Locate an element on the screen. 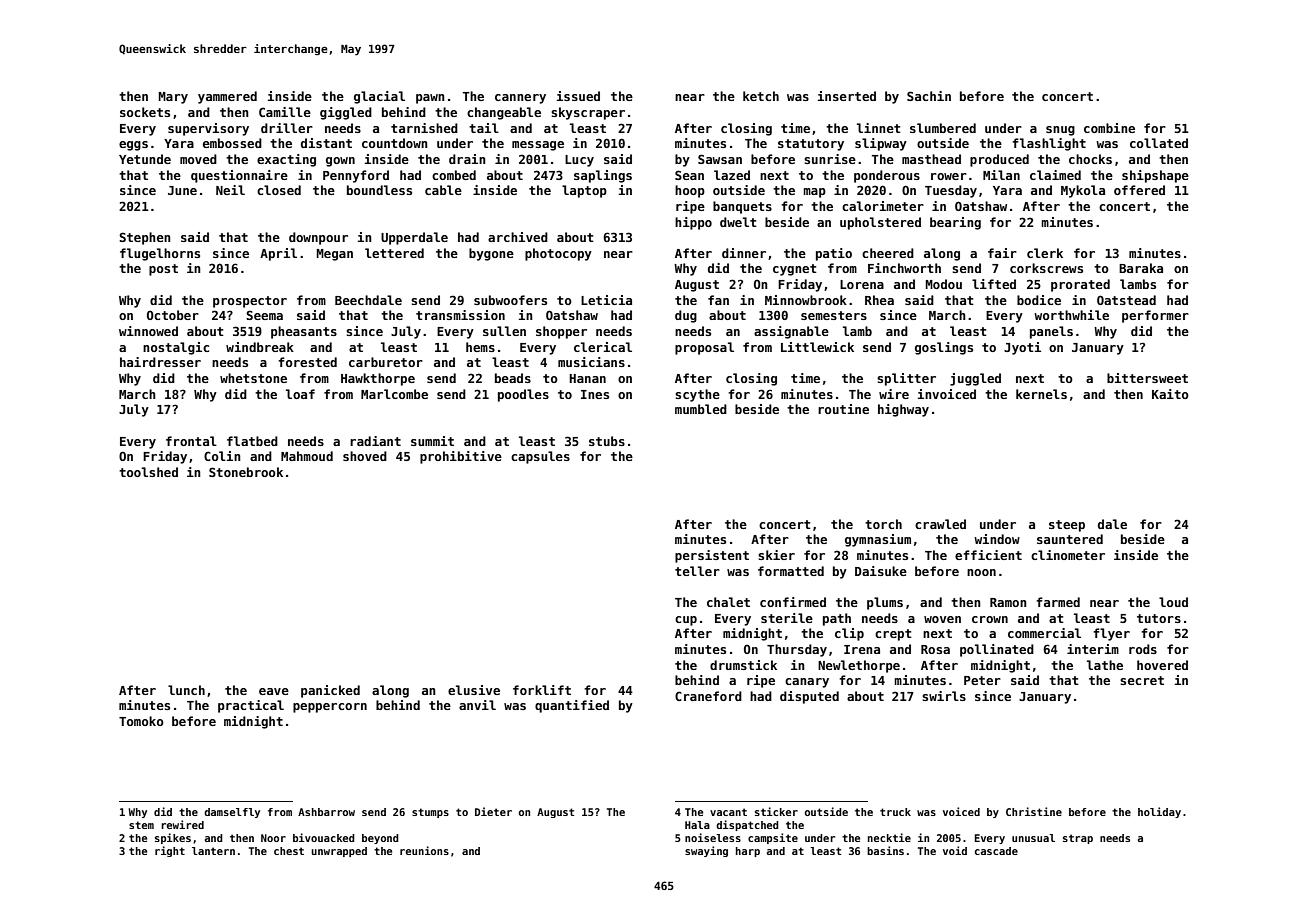  Stonebrook is located at coordinates (246, 472).
